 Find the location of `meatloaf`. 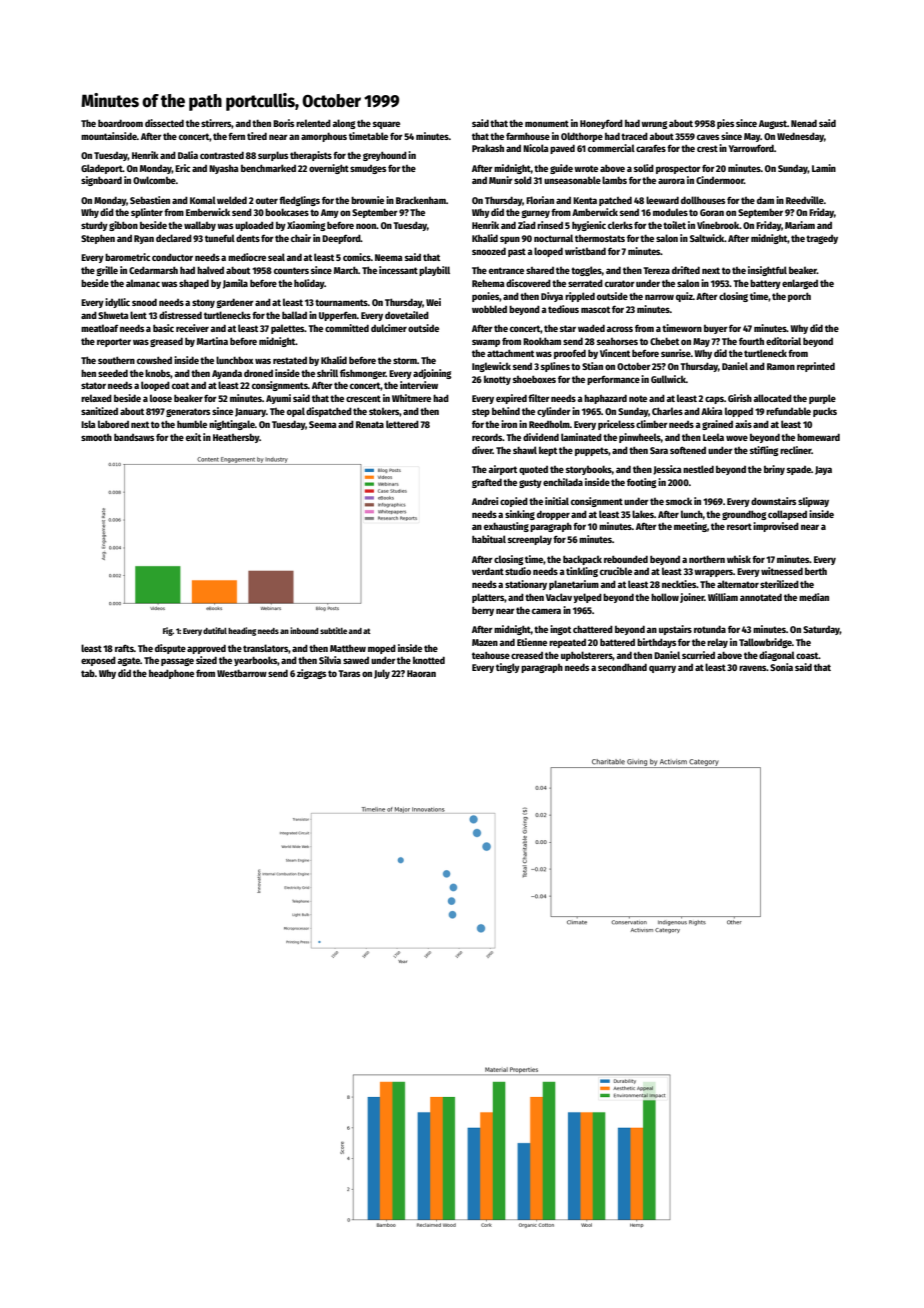

meatloaf is located at coordinates (99, 328).
